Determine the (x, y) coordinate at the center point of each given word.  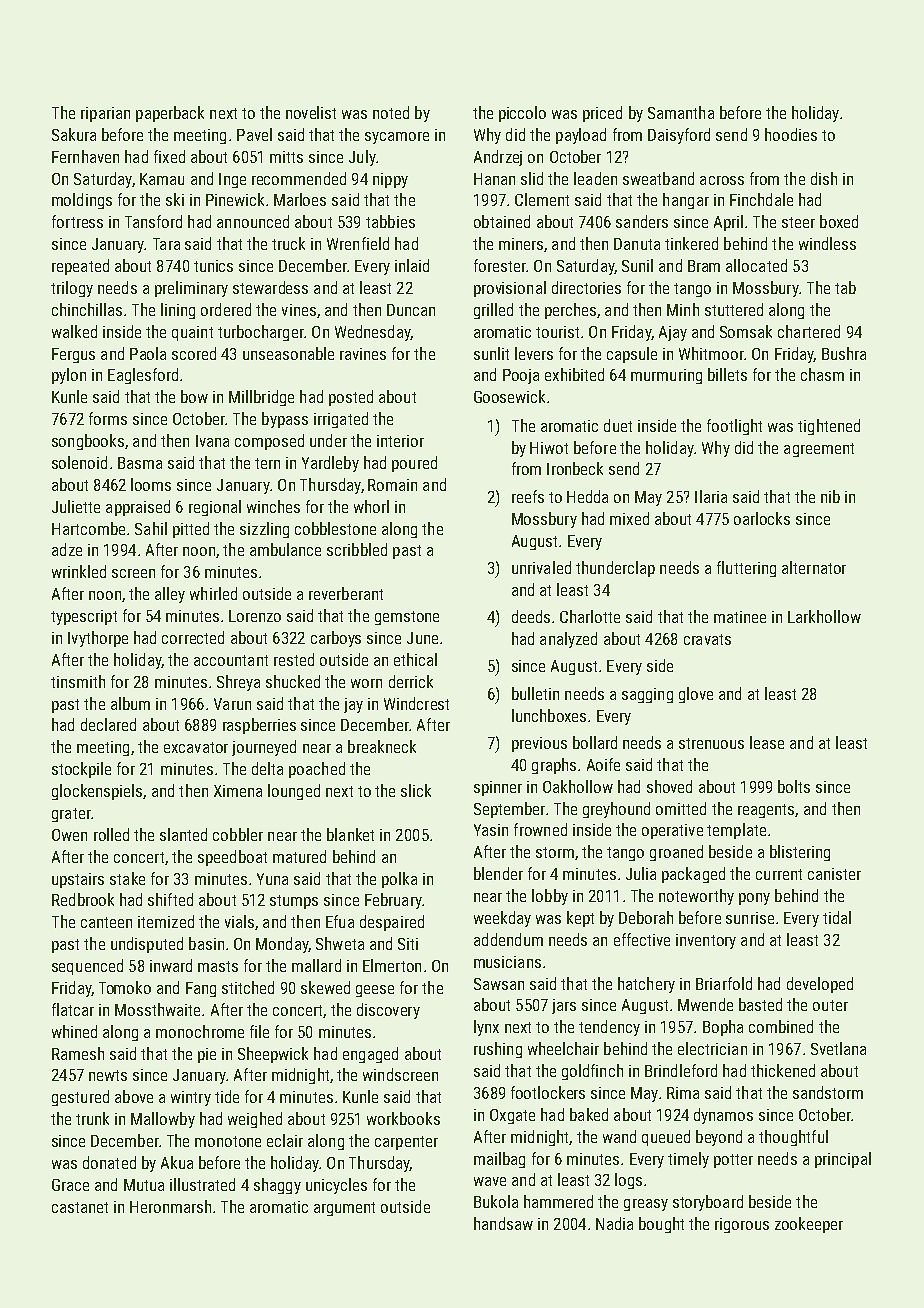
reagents (766, 811)
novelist (311, 112)
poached (317, 770)
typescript (84, 617)
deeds (531, 616)
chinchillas (87, 309)
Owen (69, 835)
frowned (540, 829)
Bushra (844, 353)
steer (798, 222)
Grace (70, 1185)
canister (834, 874)
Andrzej (498, 158)
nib (830, 496)
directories (586, 287)
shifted (170, 899)
